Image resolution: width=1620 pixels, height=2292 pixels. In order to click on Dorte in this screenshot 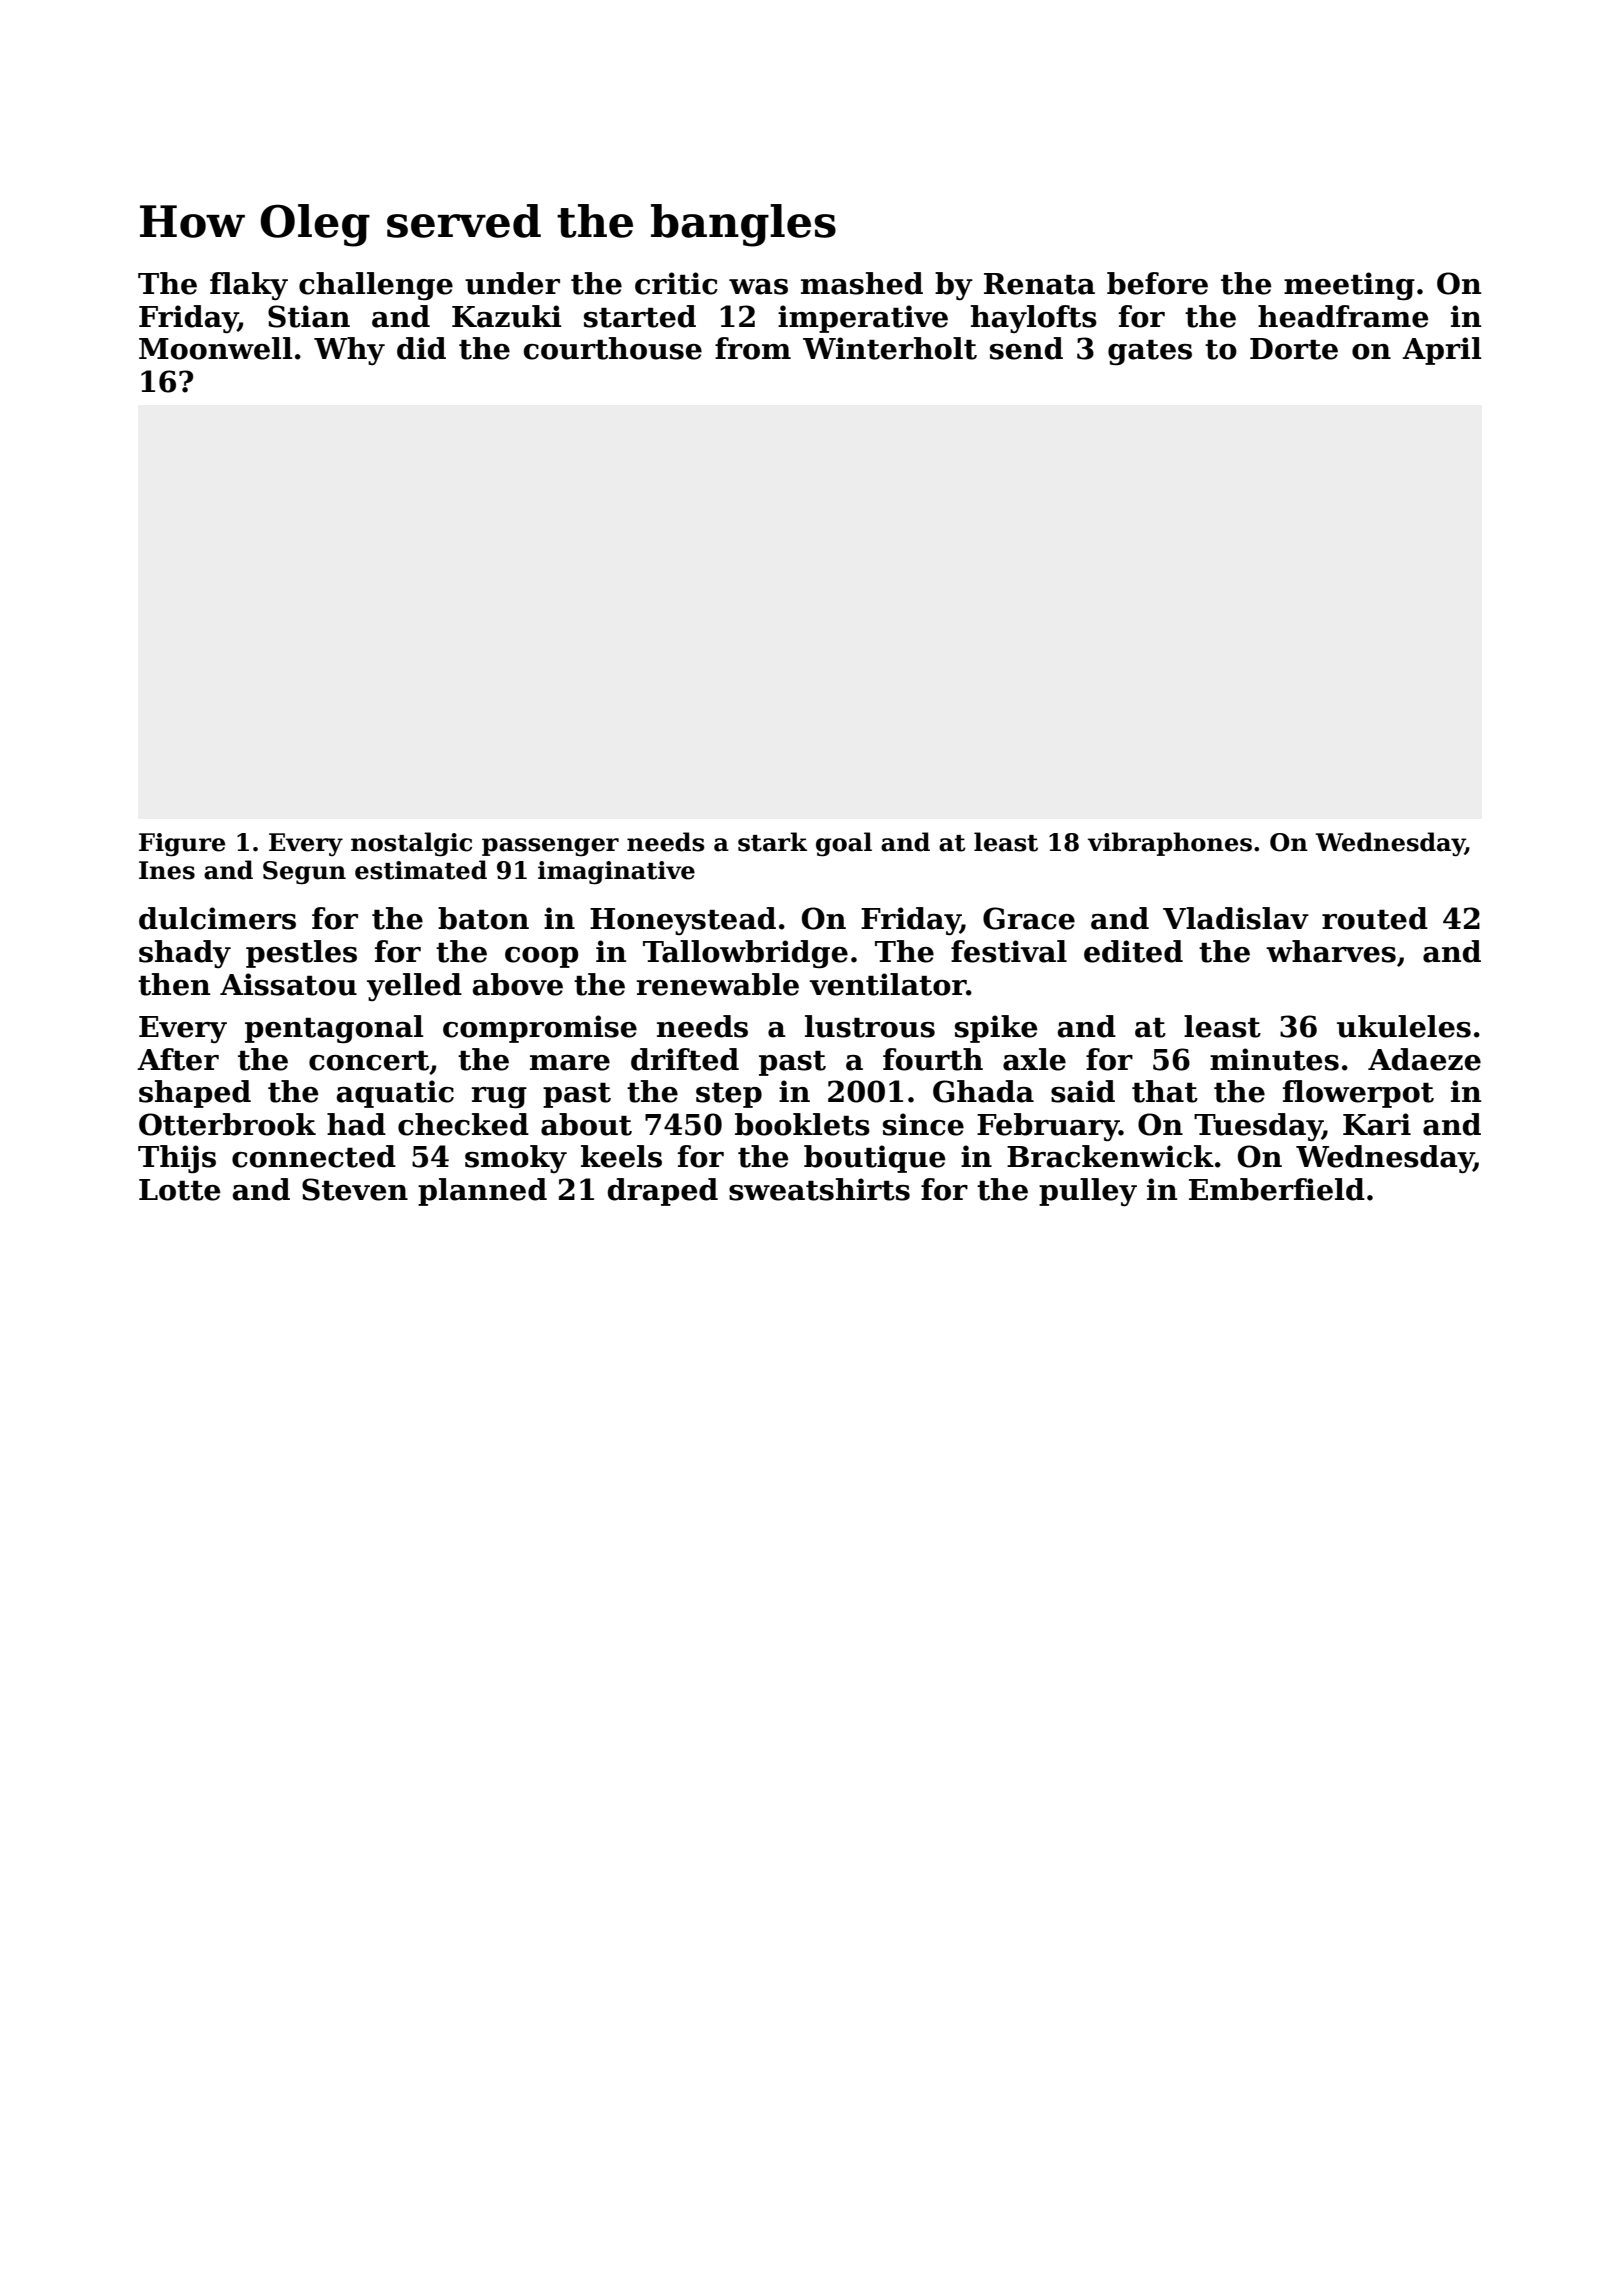, I will do `click(1294, 349)`.
